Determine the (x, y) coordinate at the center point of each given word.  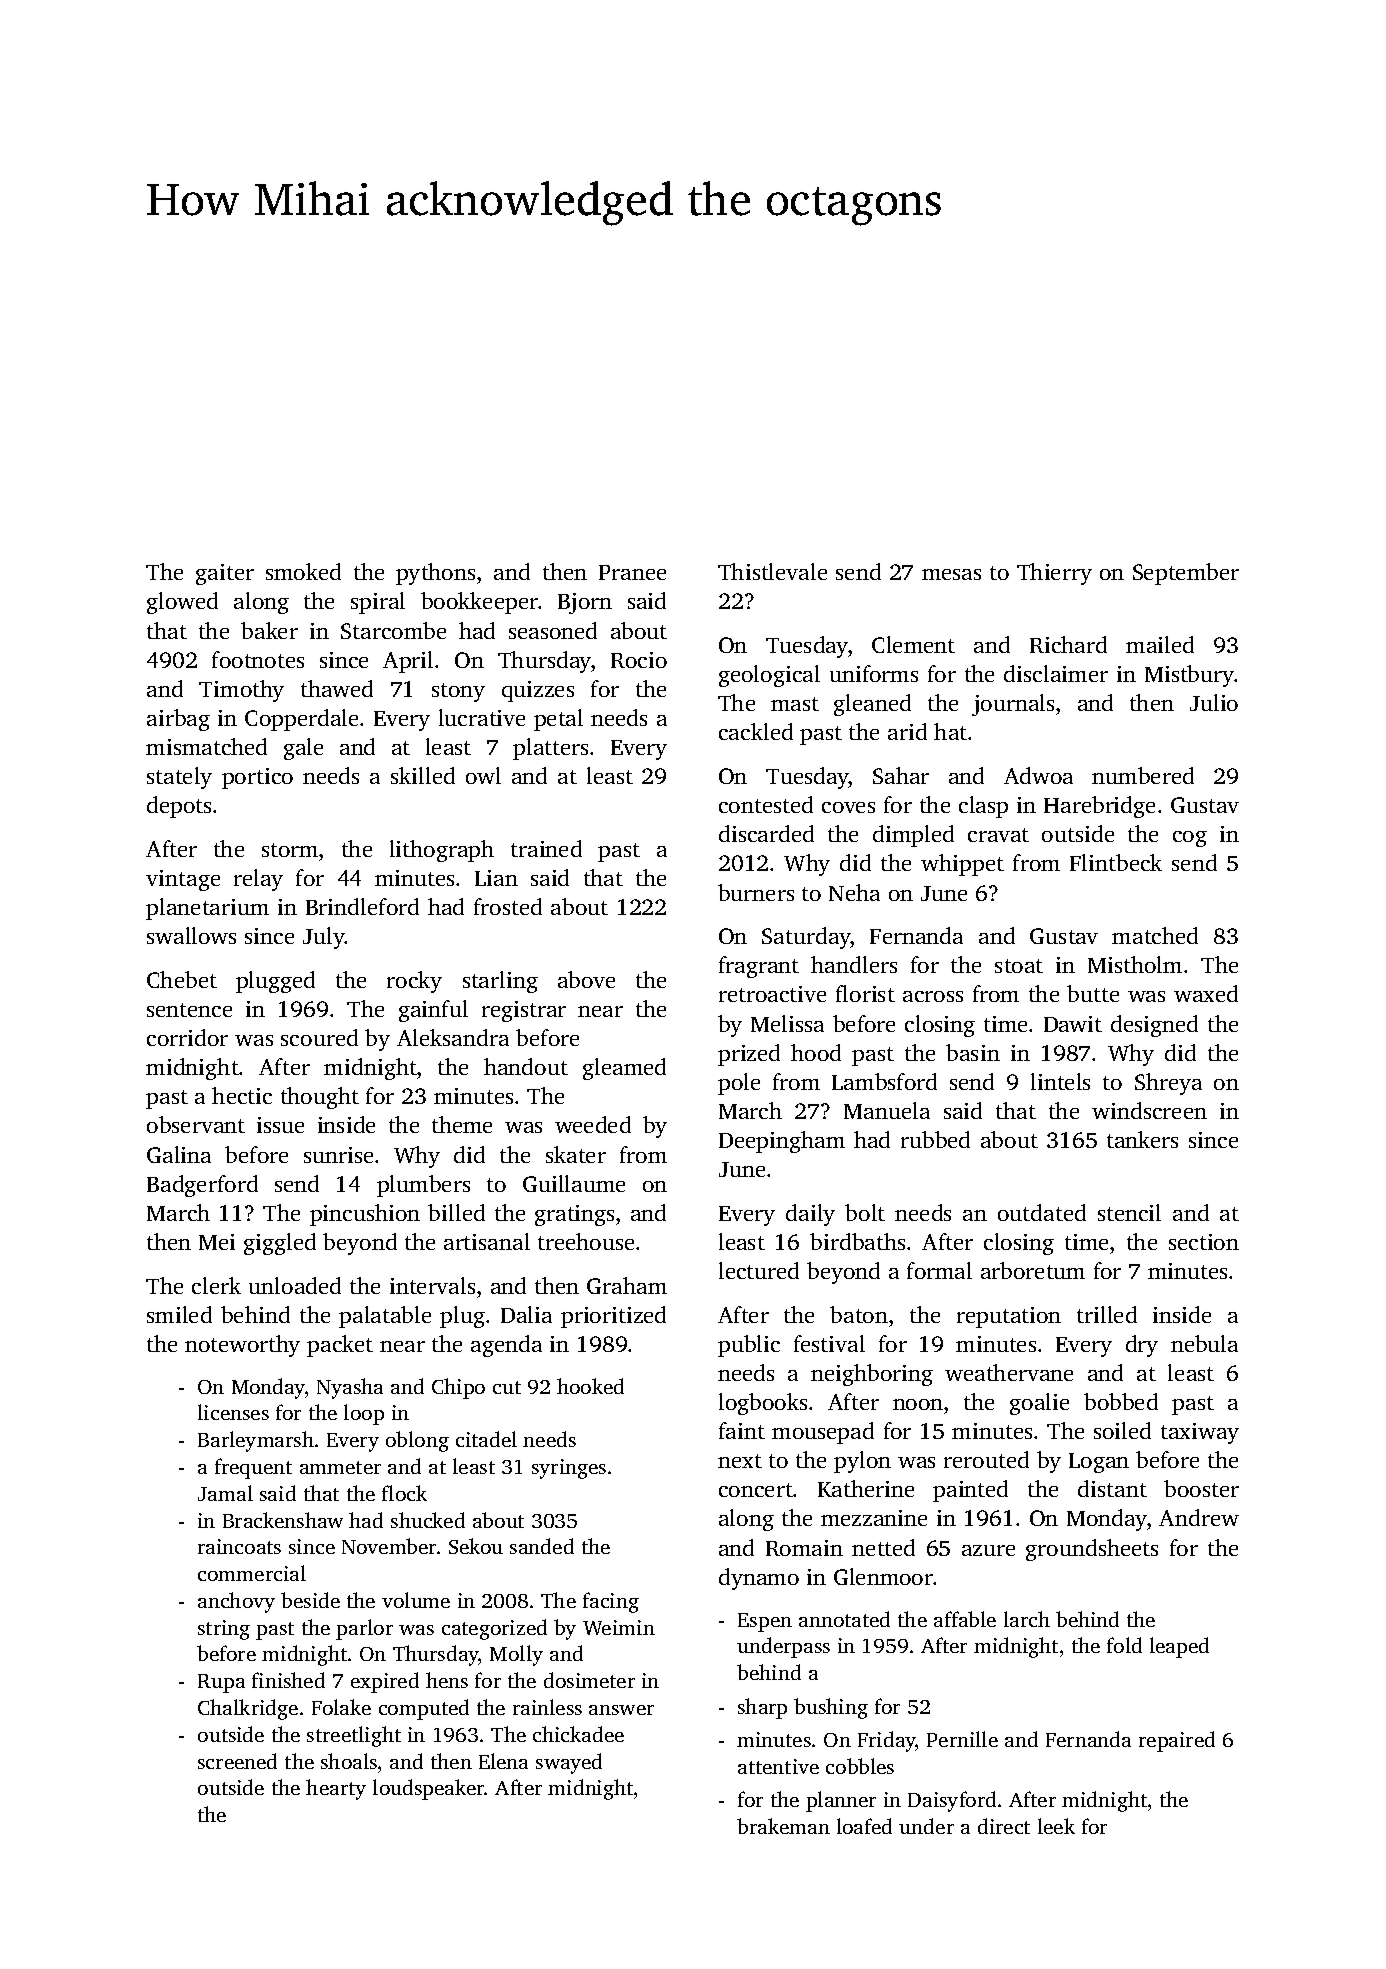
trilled (1107, 1314)
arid (907, 731)
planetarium (207, 909)
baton (859, 1314)
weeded (593, 1124)
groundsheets (1092, 1550)
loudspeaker (429, 1789)
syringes (569, 1469)
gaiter (225, 574)
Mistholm (1135, 964)
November (389, 1546)
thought (320, 1098)
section (1204, 1242)
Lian (496, 878)
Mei (217, 1242)
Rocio (639, 660)
